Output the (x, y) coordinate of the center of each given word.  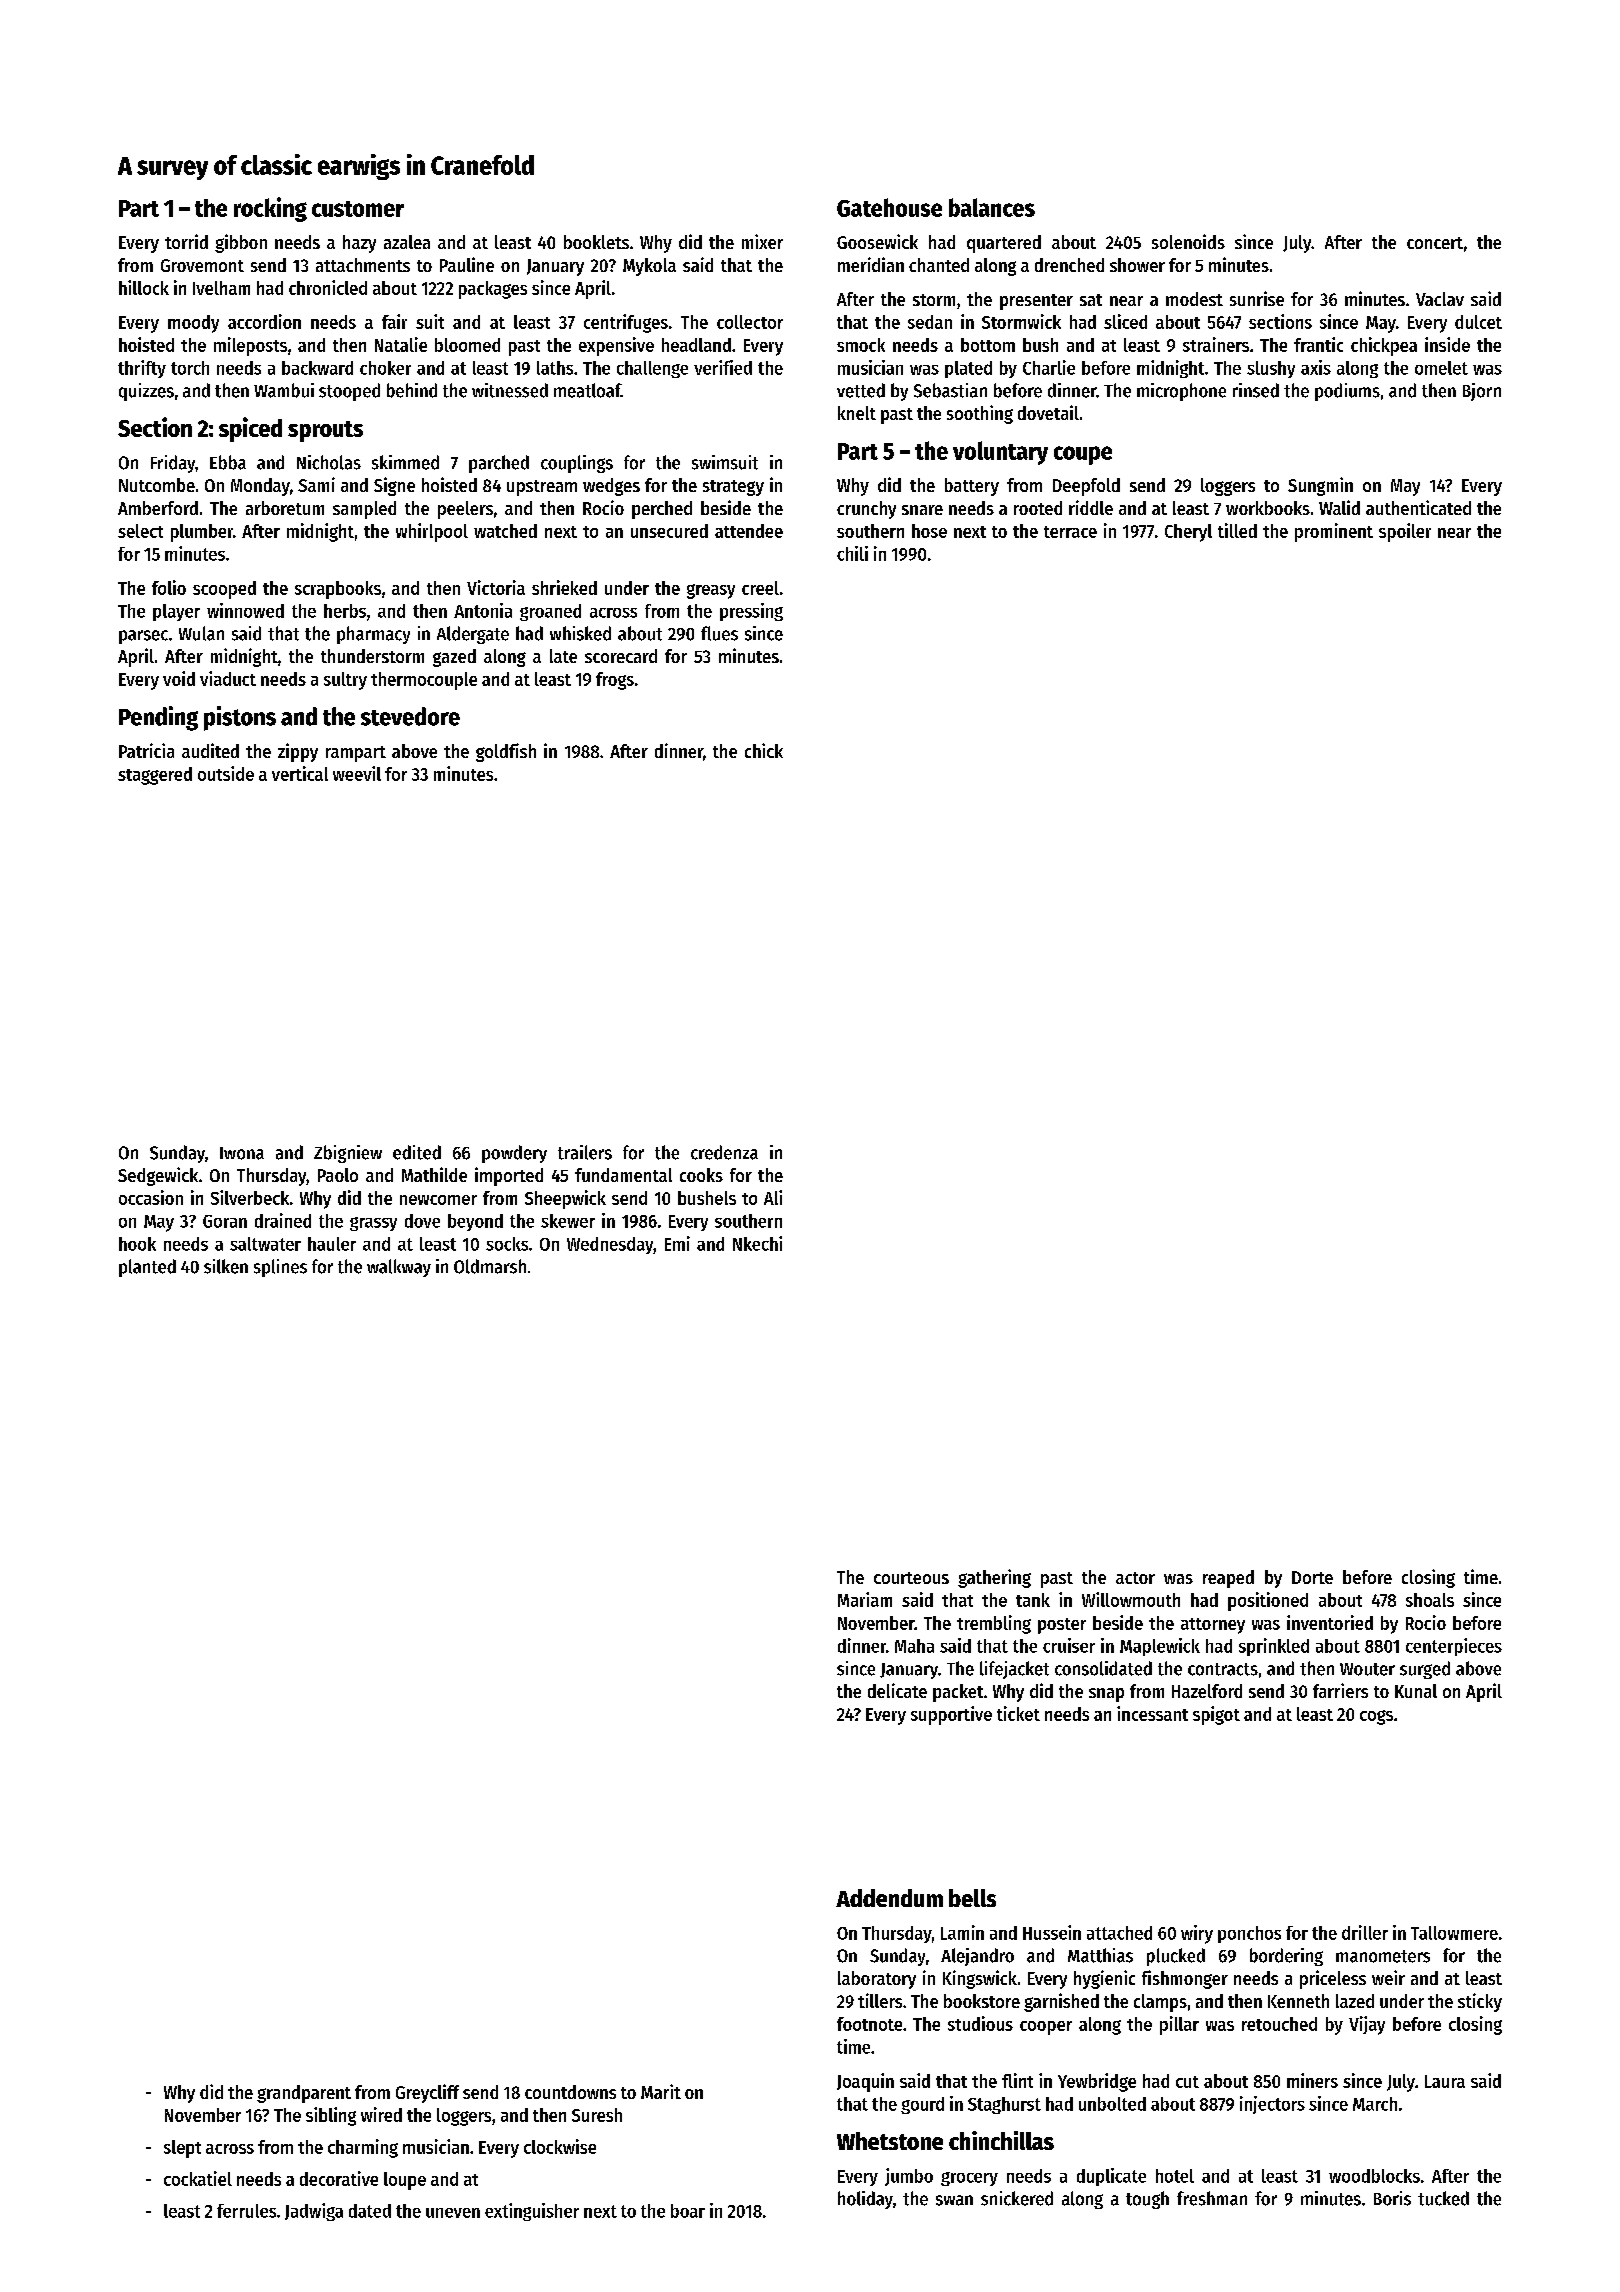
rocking (270, 209)
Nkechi (757, 1243)
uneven (453, 2213)
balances (992, 207)
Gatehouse (889, 207)
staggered (155, 776)
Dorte (1312, 1577)
